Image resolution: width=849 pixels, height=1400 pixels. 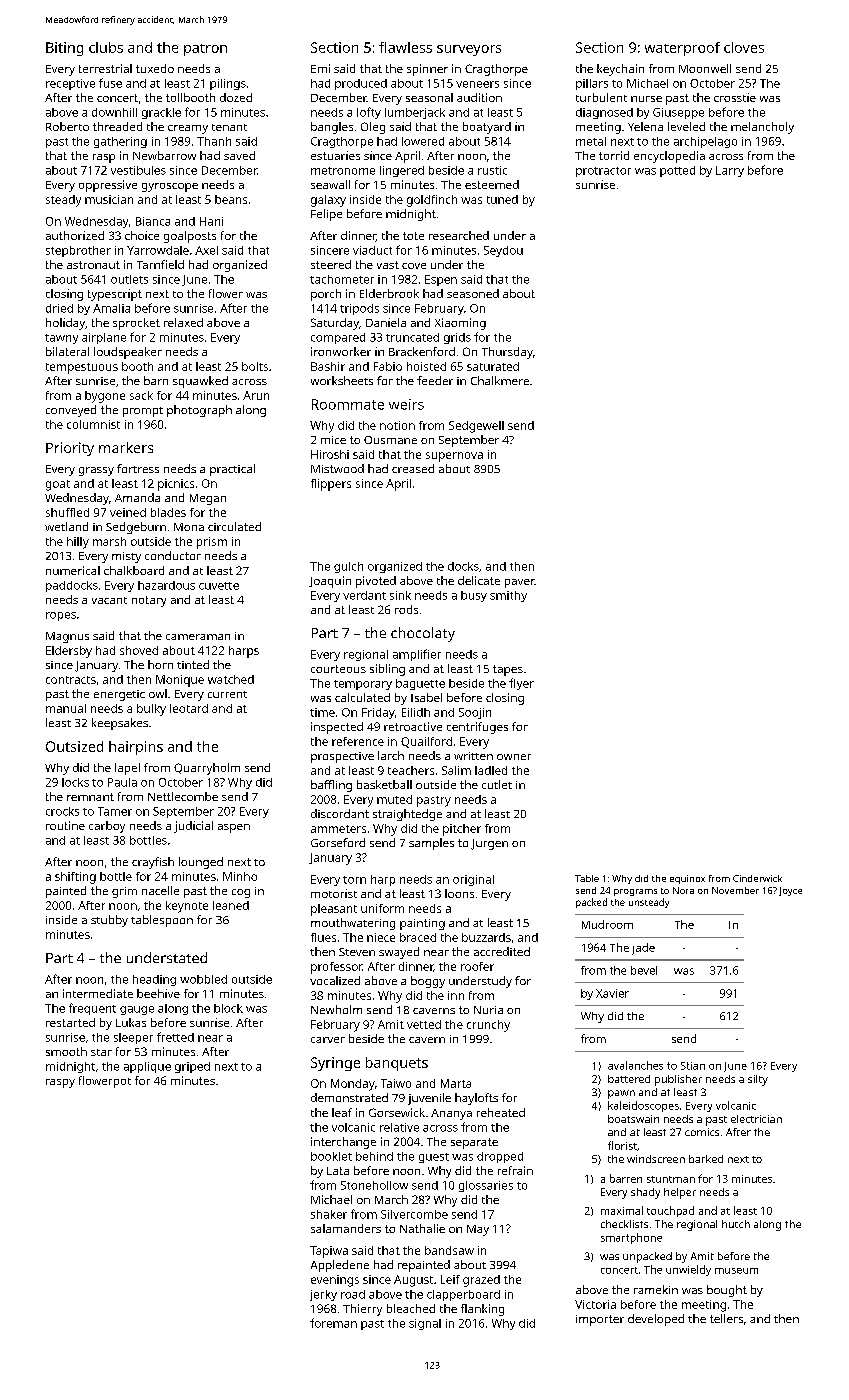 I want to click on cloves, so click(x=744, y=47).
